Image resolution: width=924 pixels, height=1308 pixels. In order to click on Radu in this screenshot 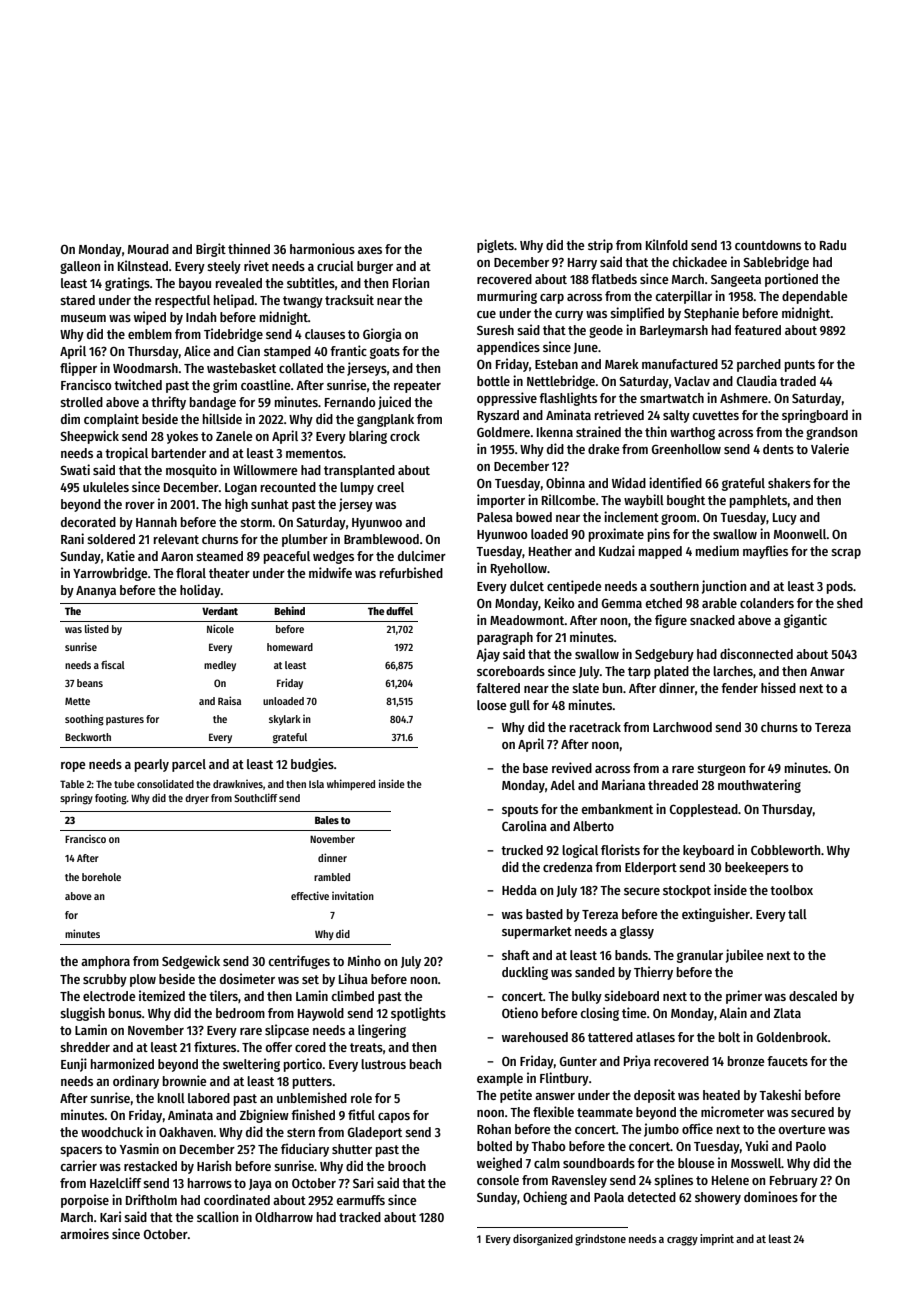, I will do `click(833, 245)`.
